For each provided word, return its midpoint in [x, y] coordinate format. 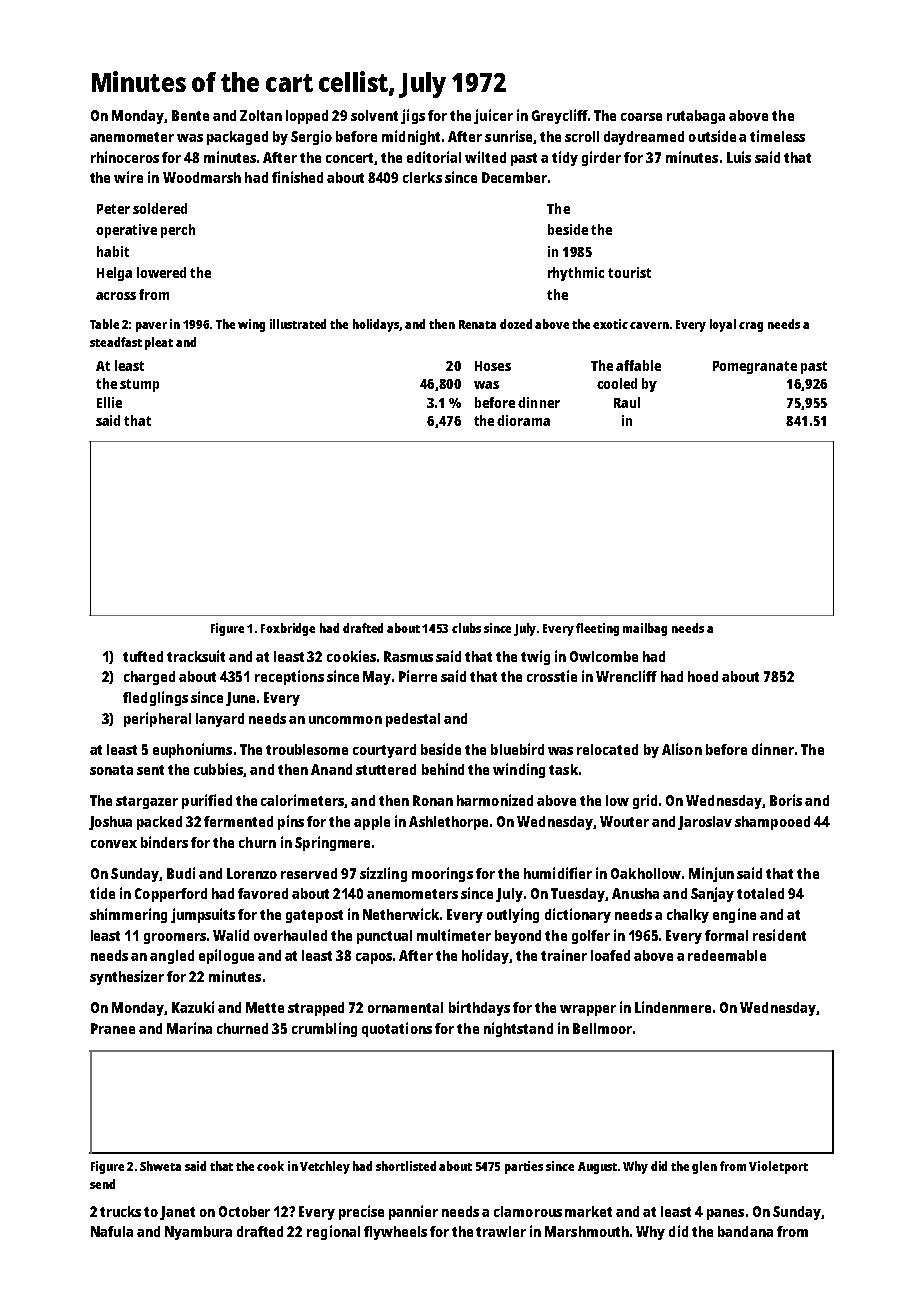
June [240, 699]
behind [443, 769]
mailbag [645, 629]
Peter [113, 209]
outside [712, 136]
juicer [493, 116]
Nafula [112, 1231]
